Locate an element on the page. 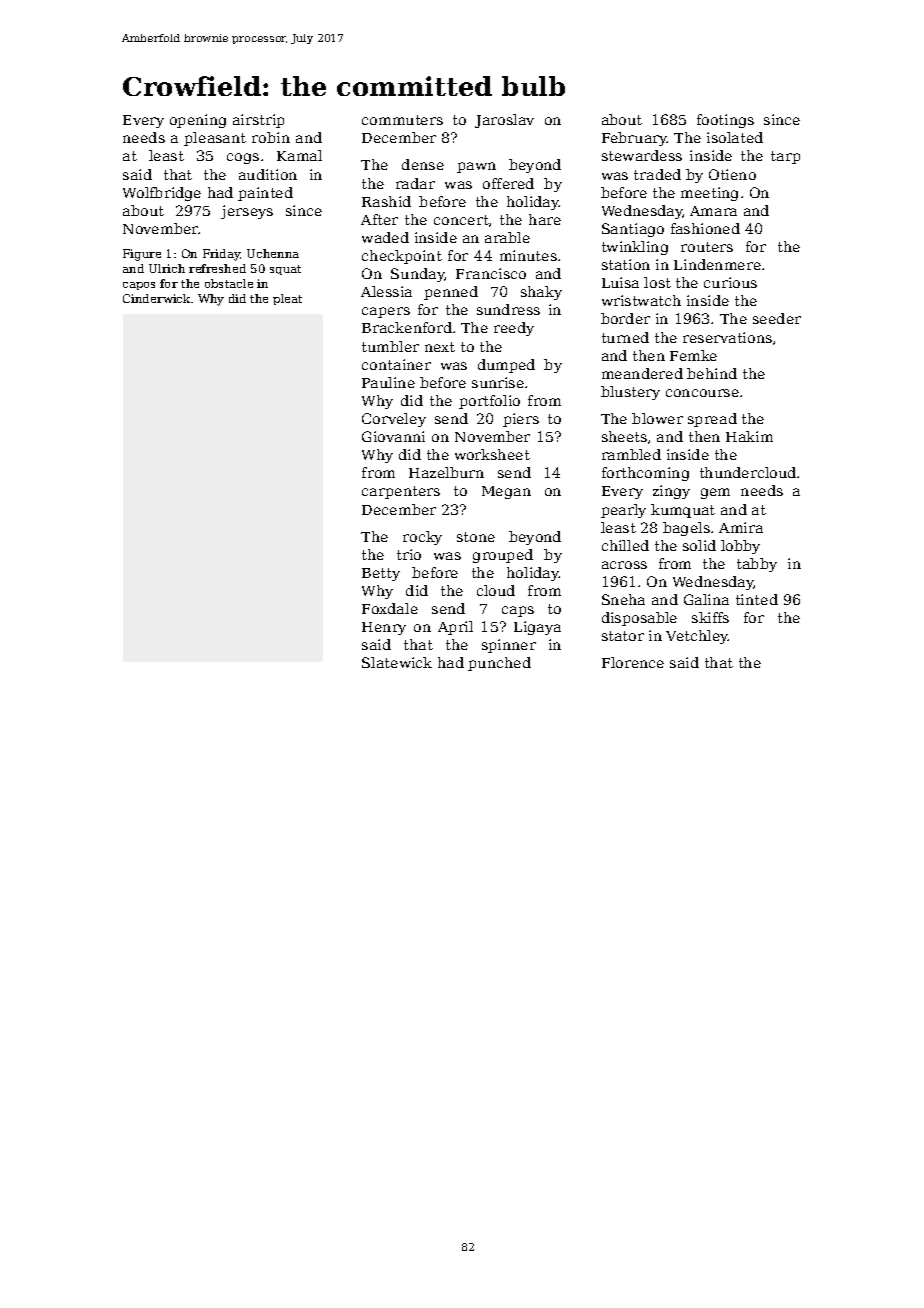  footings is located at coordinates (725, 121).
